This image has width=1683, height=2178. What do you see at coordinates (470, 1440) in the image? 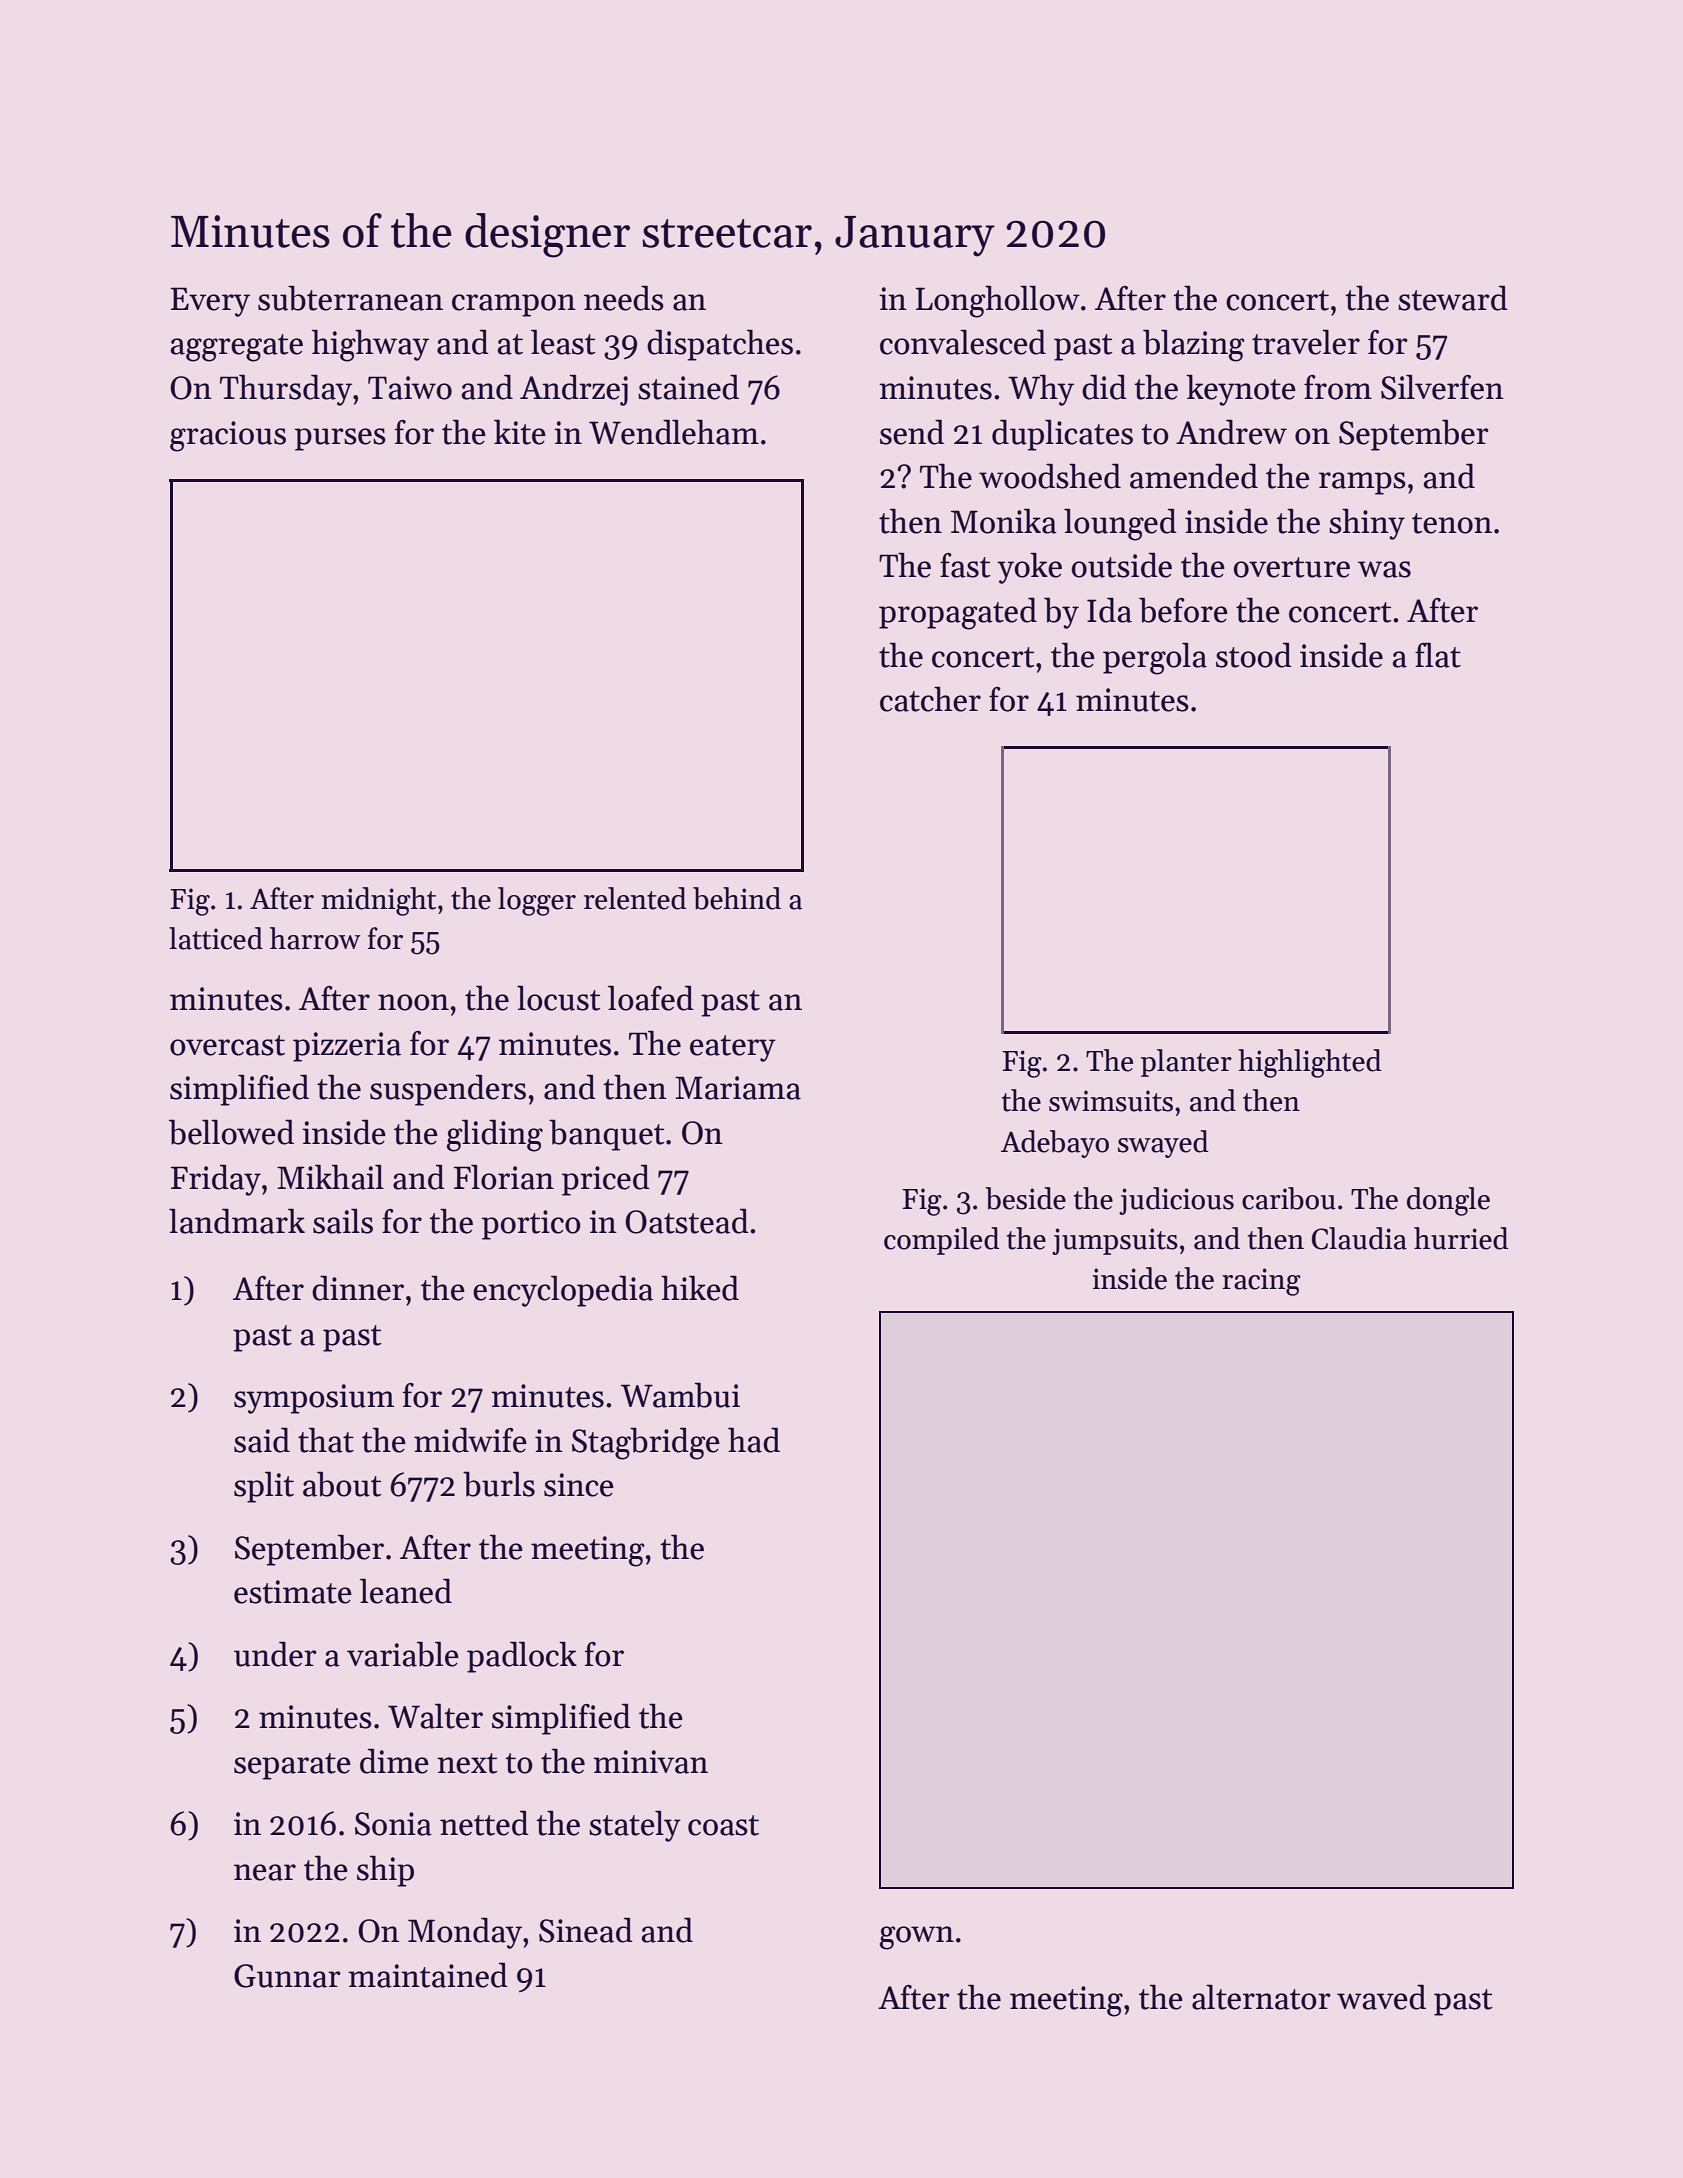
I see `midwife` at bounding box center [470, 1440].
